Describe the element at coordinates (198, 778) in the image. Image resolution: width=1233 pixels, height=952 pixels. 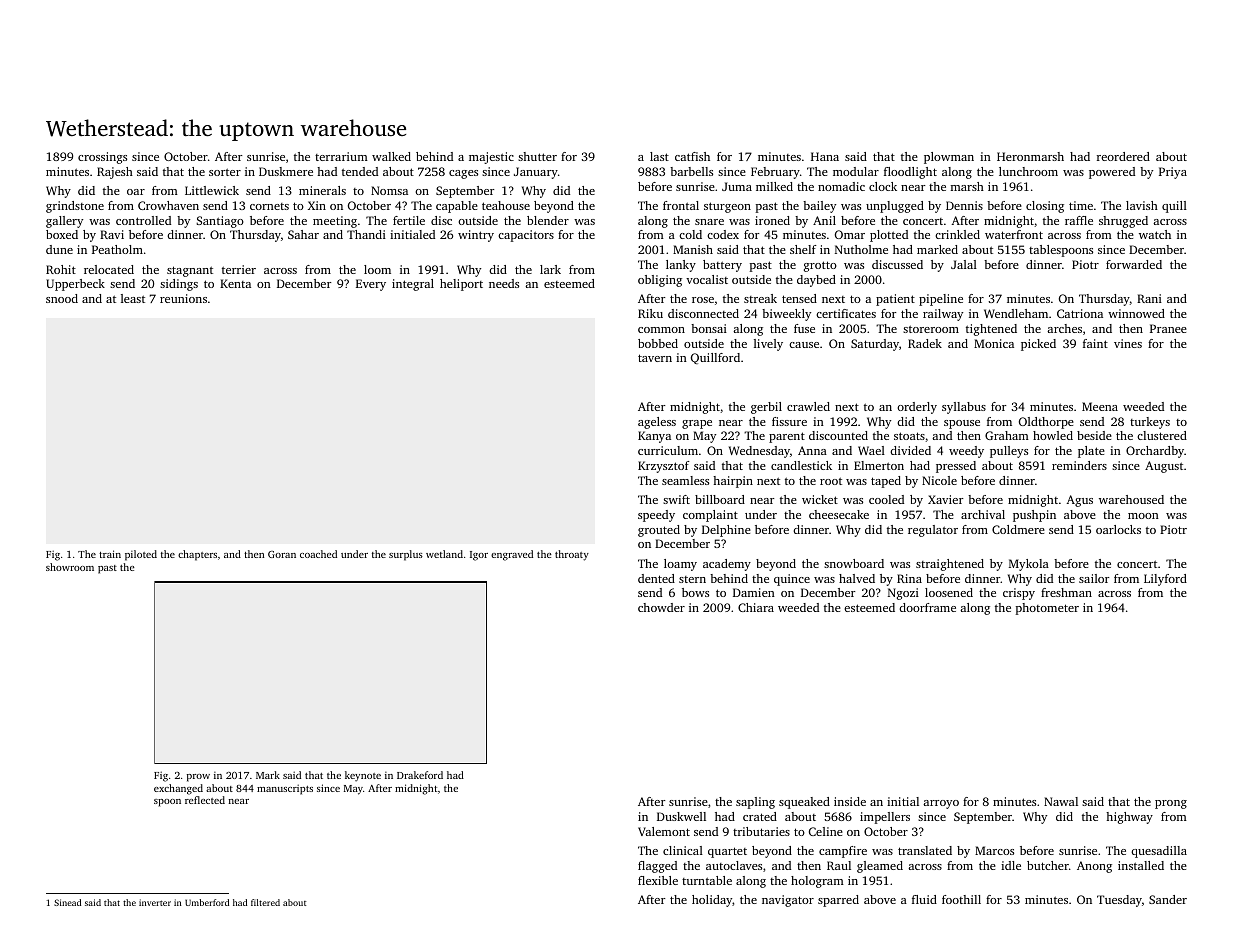
I see `prow` at that location.
